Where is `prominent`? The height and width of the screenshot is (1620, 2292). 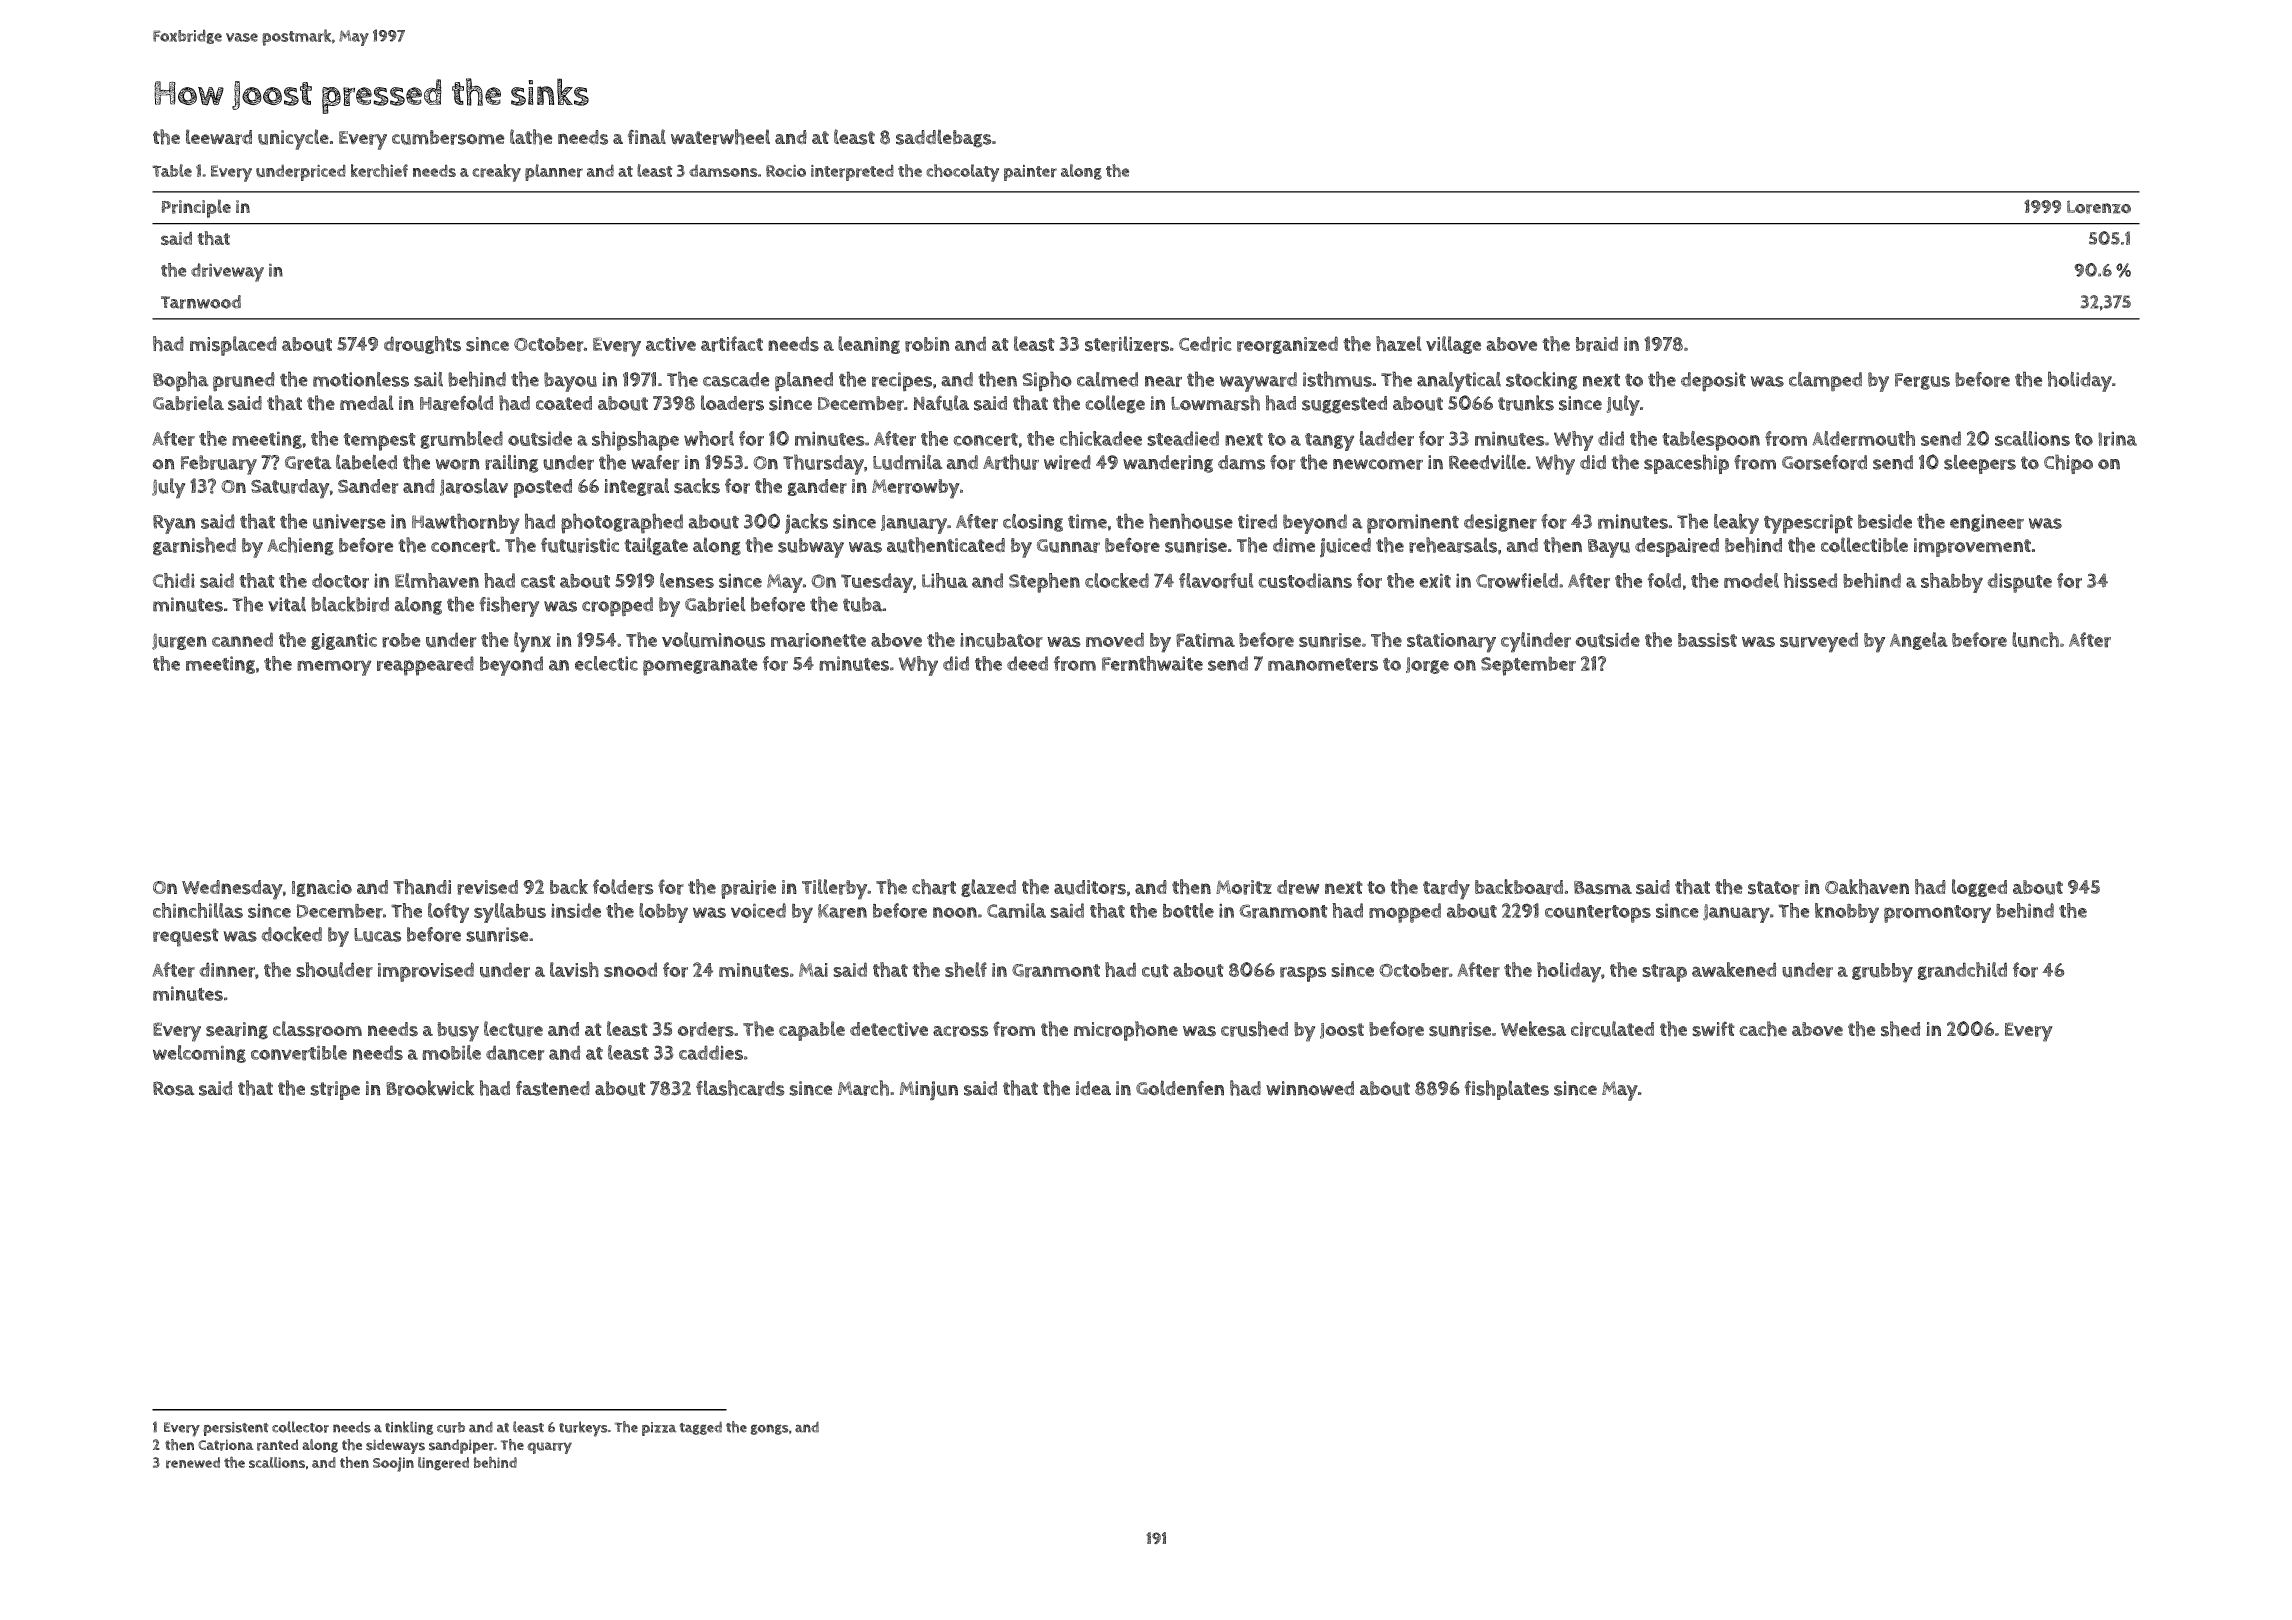 prominent is located at coordinates (1413, 524).
